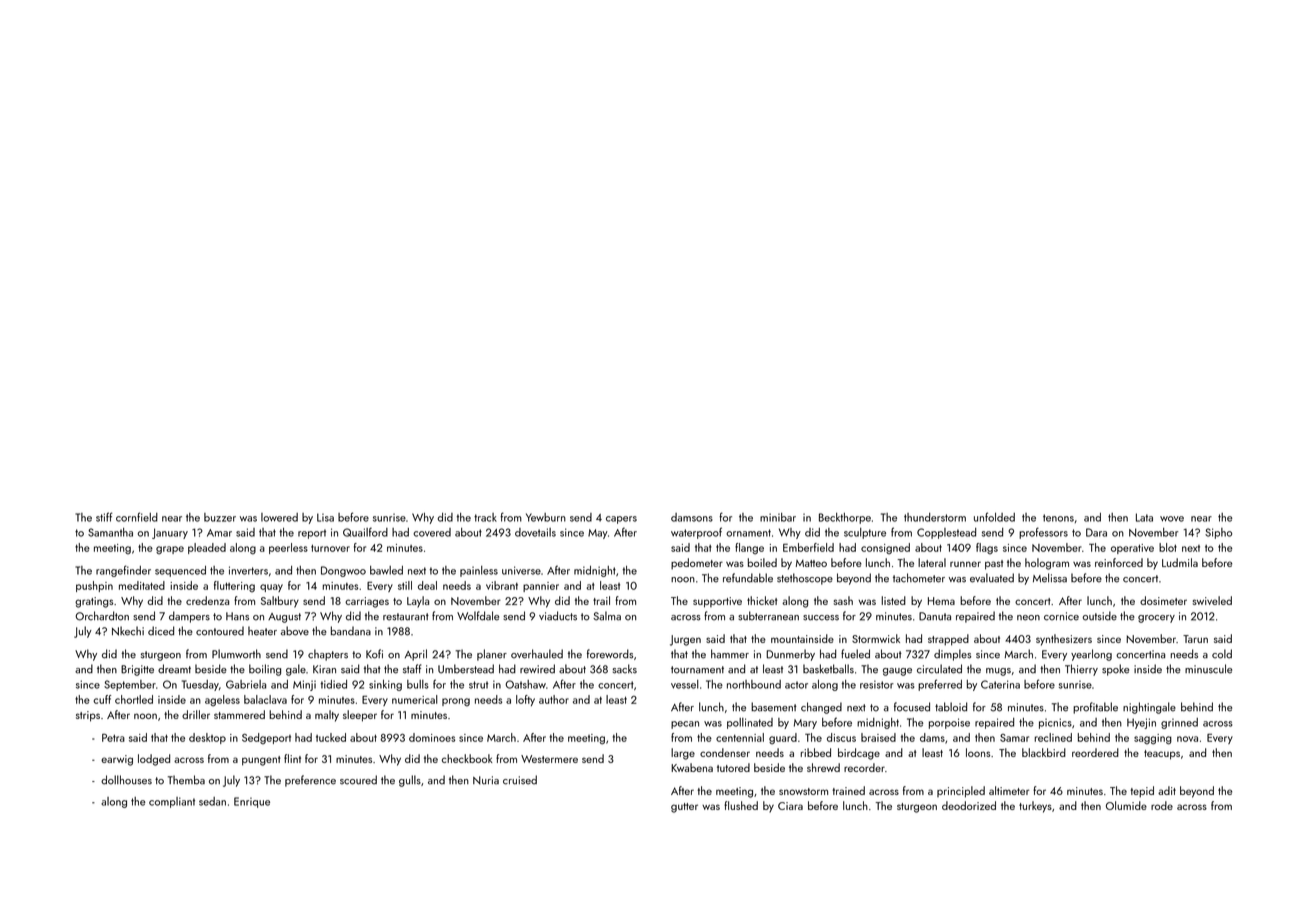 This screenshot has height=924, width=1308. Describe the element at coordinates (312, 534) in the screenshot. I see `report` at that location.
